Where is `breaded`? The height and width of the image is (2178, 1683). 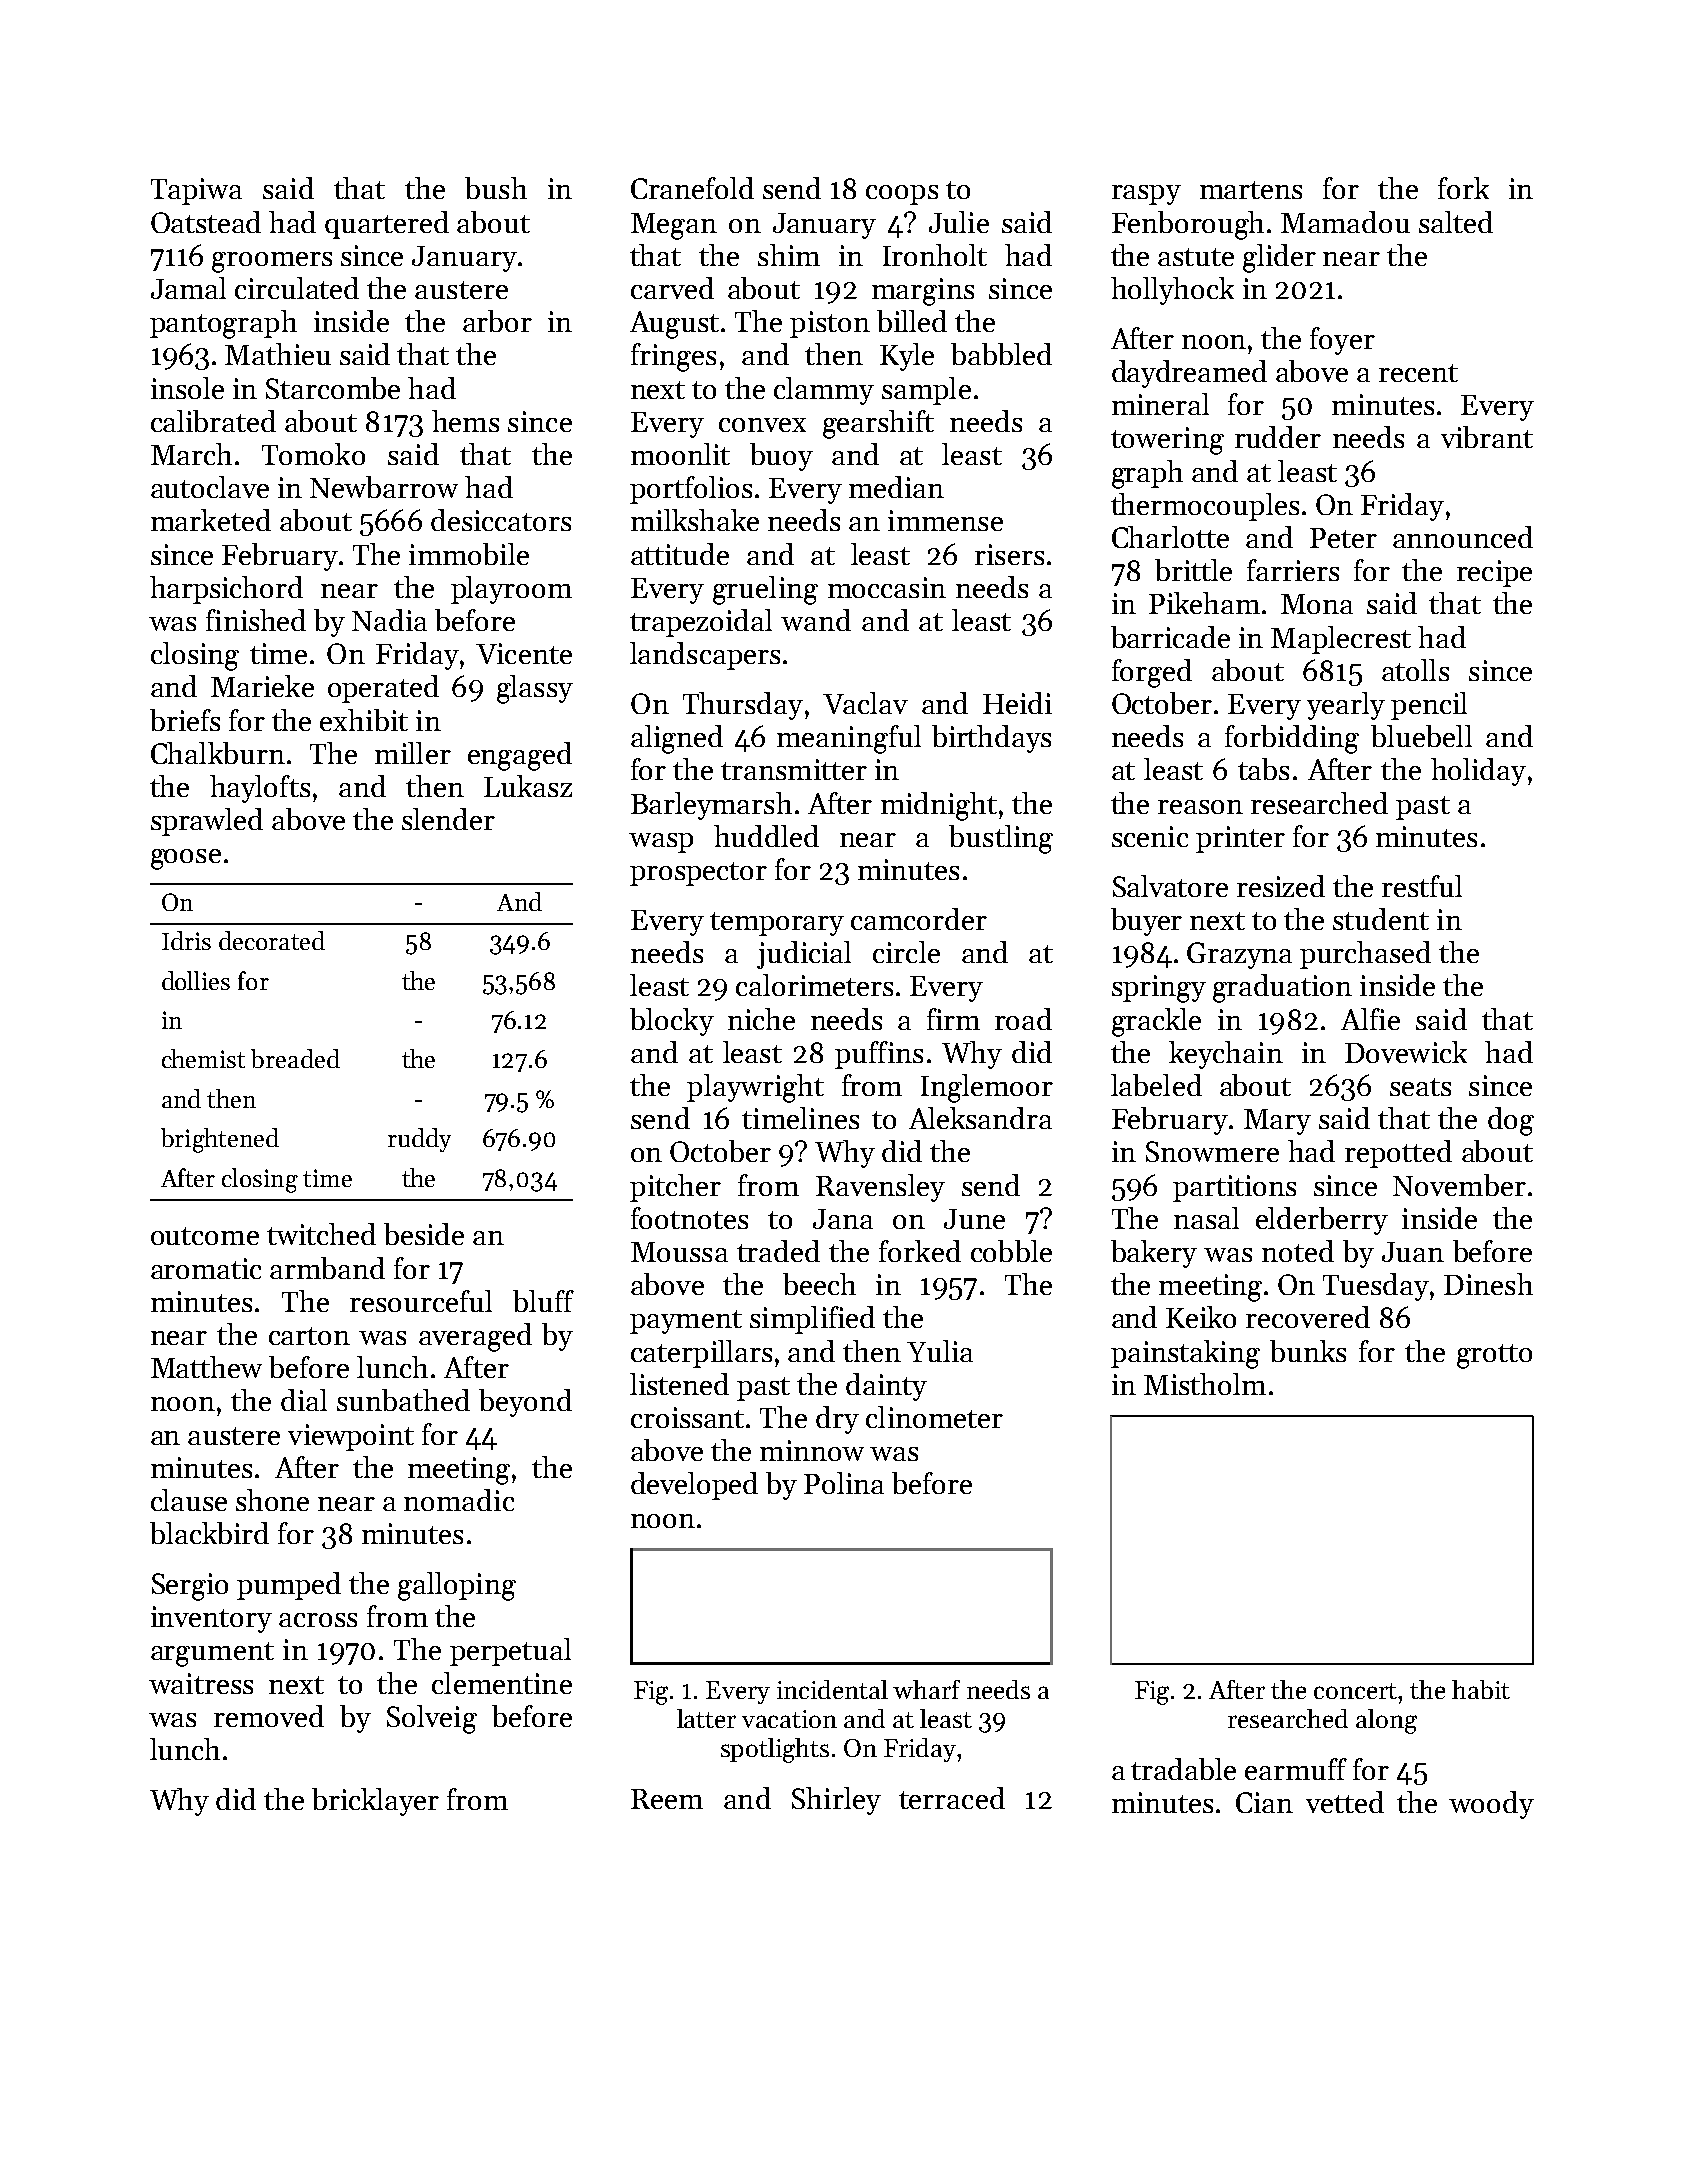 breaded is located at coordinates (295, 1058).
